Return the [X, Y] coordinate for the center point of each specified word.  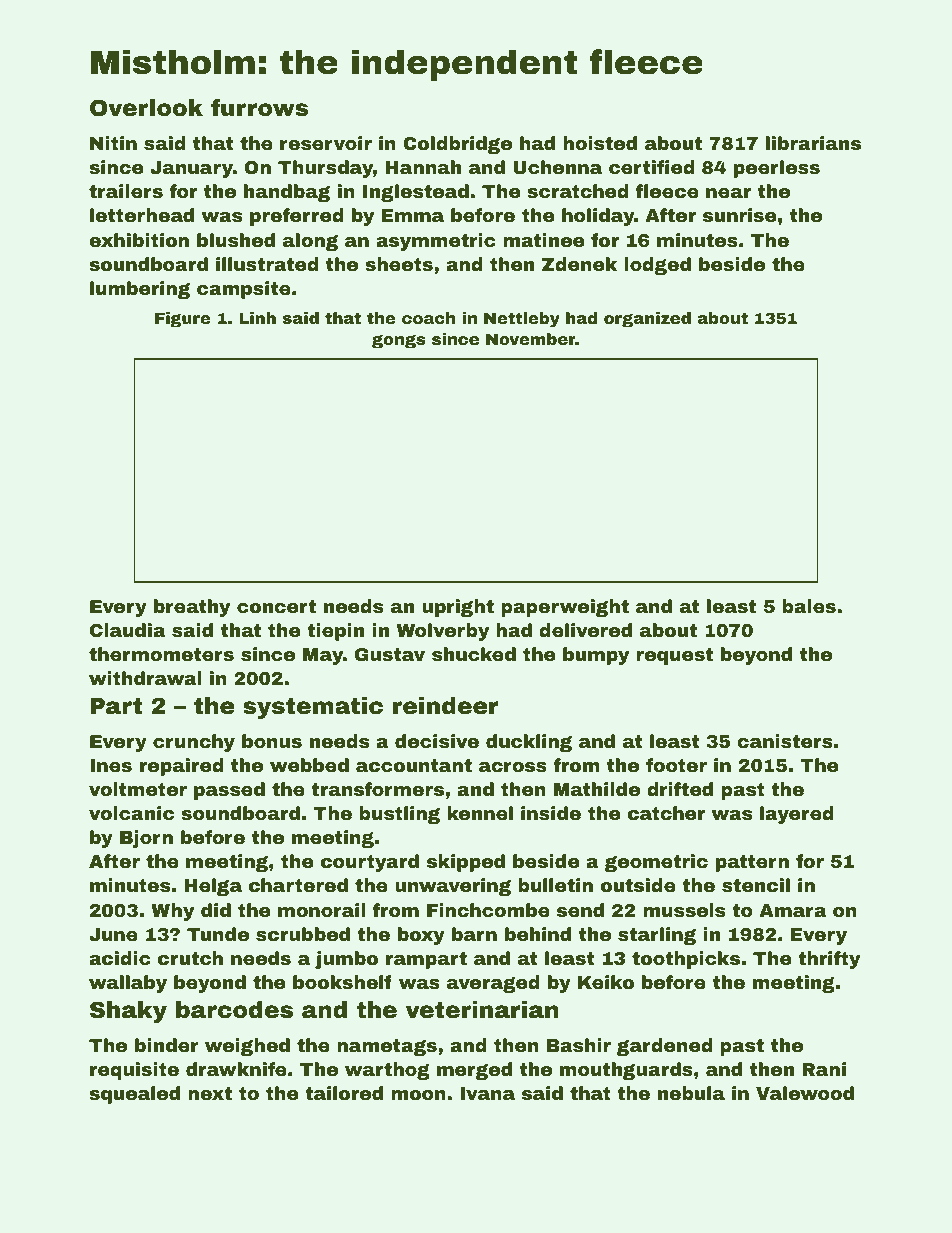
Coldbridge [457, 145]
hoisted [600, 143]
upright [458, 608]
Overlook [146, 108]
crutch [190, 958]
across [513, 767]
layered [797, 815]
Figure [183, 320]
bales [809, 606]
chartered [298, 885]
